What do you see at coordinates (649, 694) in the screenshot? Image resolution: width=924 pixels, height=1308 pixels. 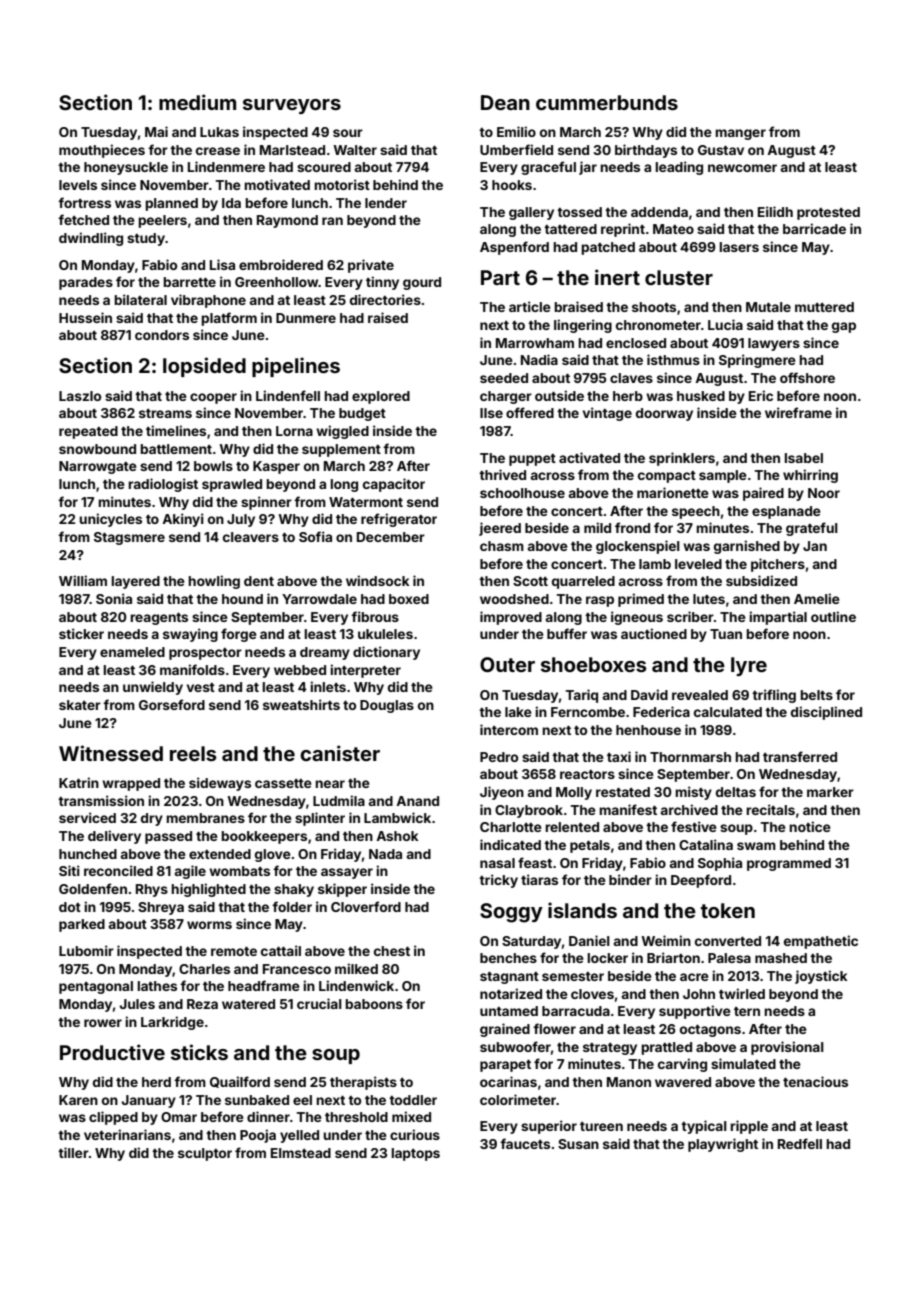 I see `David` at bounding box center [649, 694].
